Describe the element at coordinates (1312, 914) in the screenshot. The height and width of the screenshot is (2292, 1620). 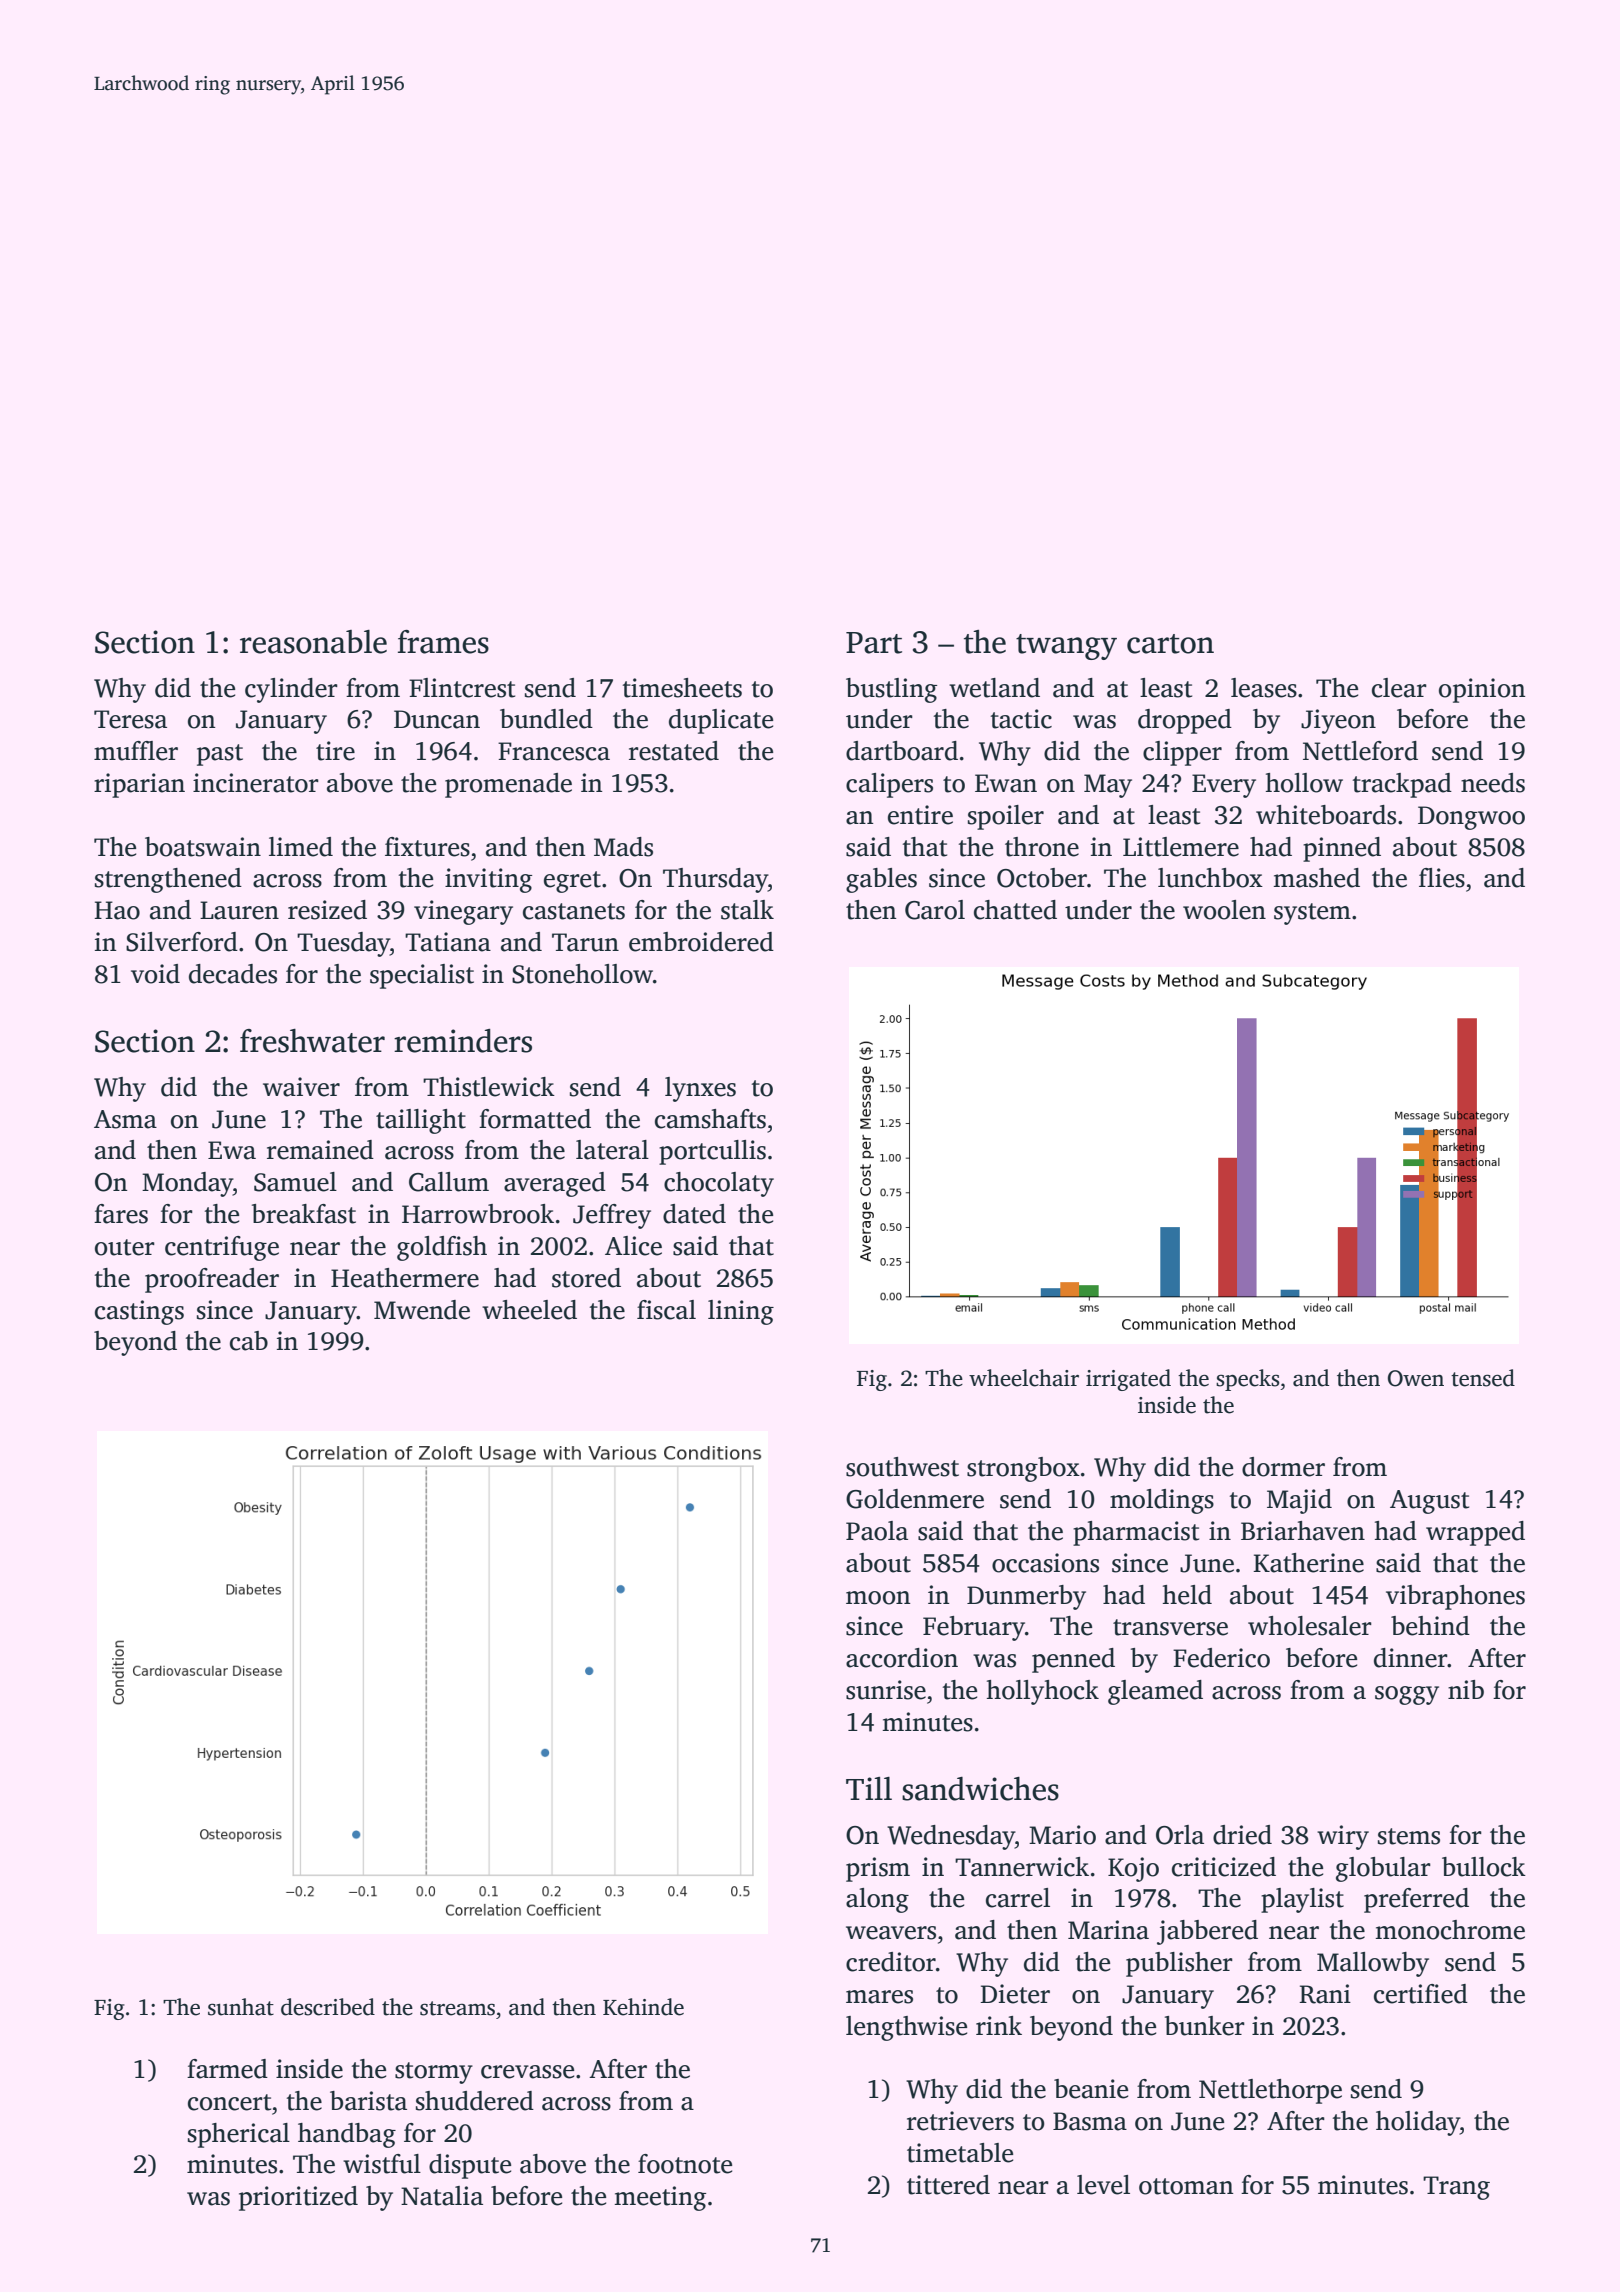
I see `system` at that location.
